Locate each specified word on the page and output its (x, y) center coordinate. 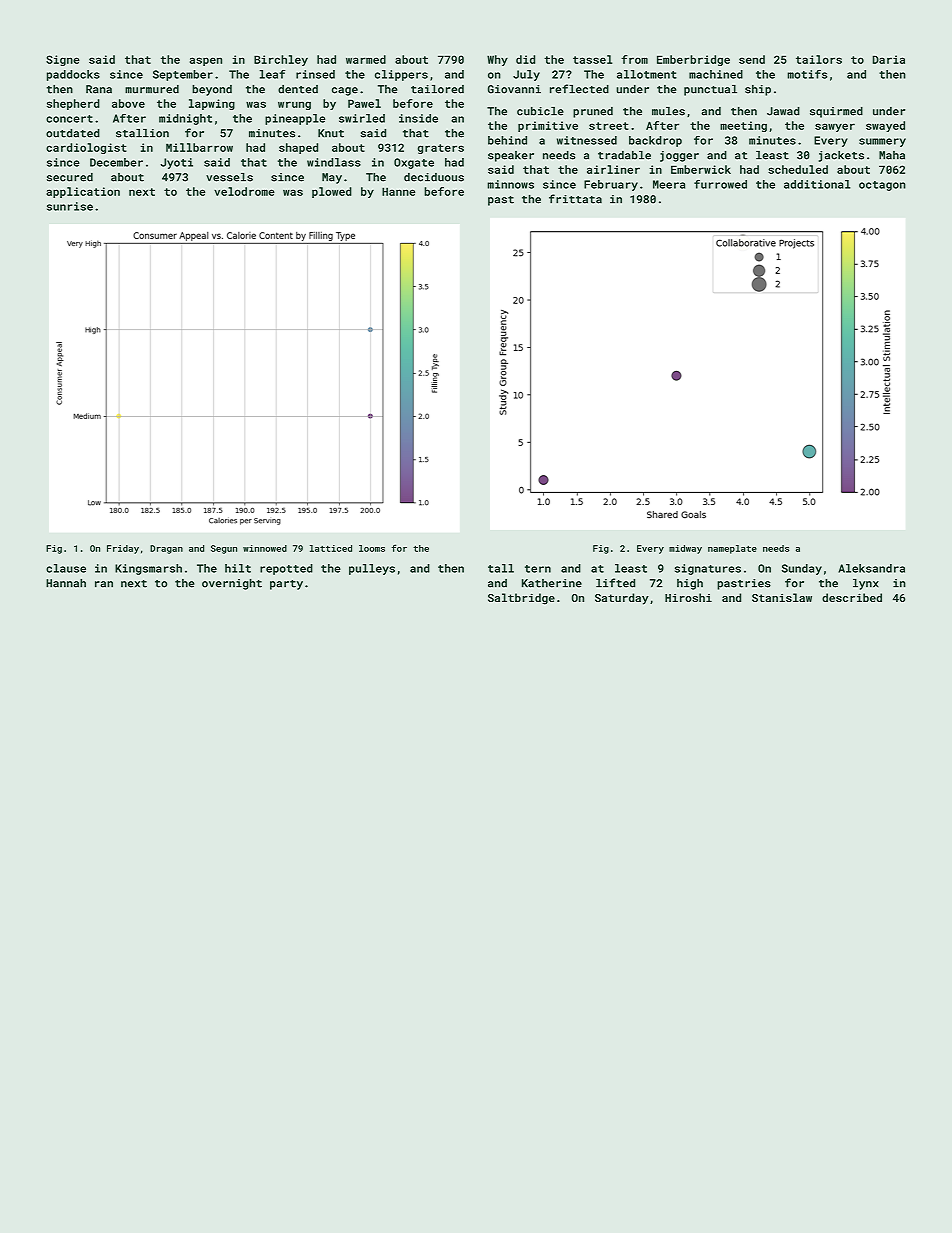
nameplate (732, 549)
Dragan (166, 549)
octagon (882, 186)
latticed (331, 548)
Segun (224, 549)
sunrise (70, 206)
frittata (575, 199)
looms (372, 548)
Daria (889, 59)
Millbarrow (199, 147)
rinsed (315, 74)
